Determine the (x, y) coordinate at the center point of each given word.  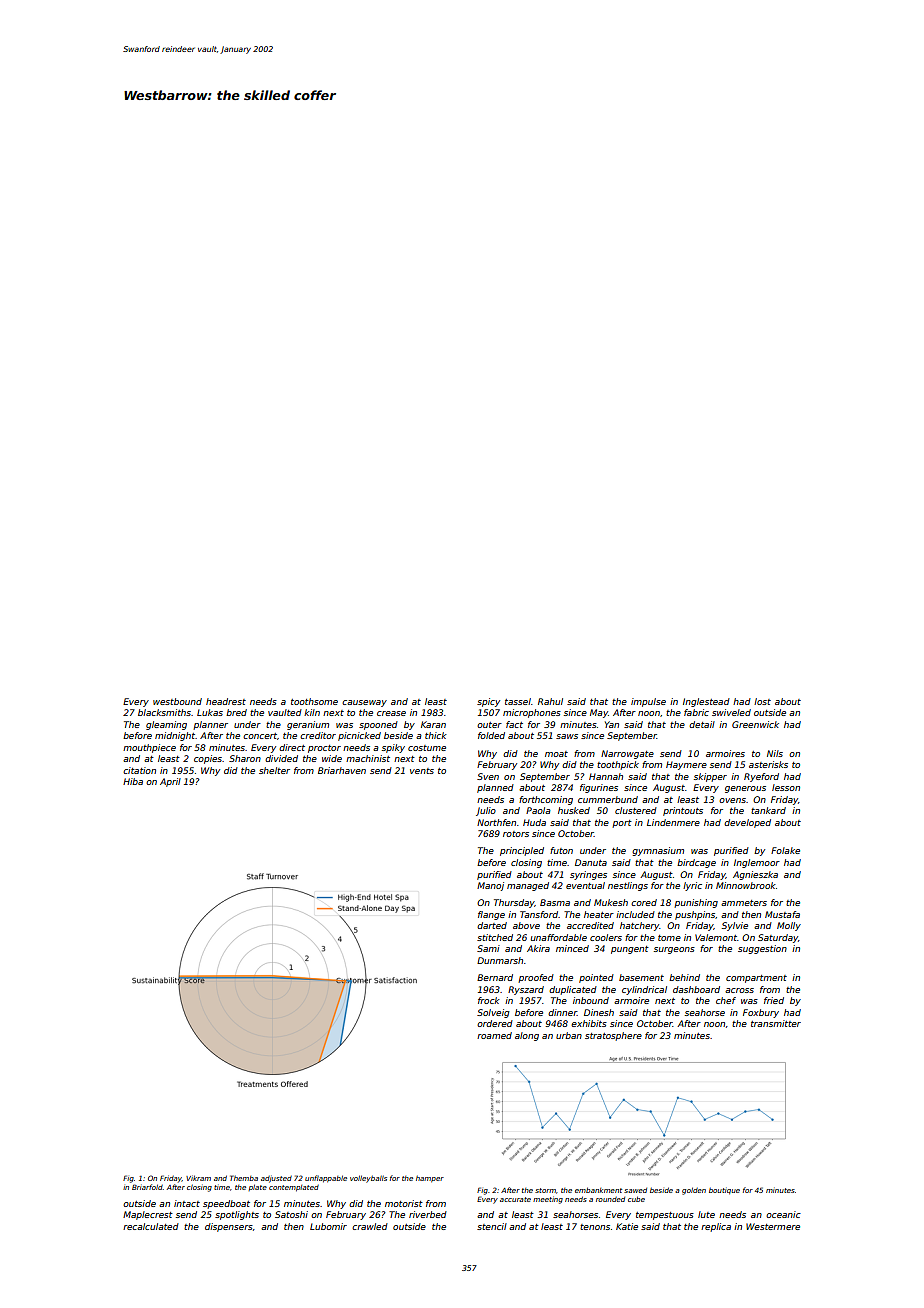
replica (716, 1227)
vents (422, 771)
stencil (492, 1226)
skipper (710, 777)
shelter (274, 770)
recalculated (151, 1226)
